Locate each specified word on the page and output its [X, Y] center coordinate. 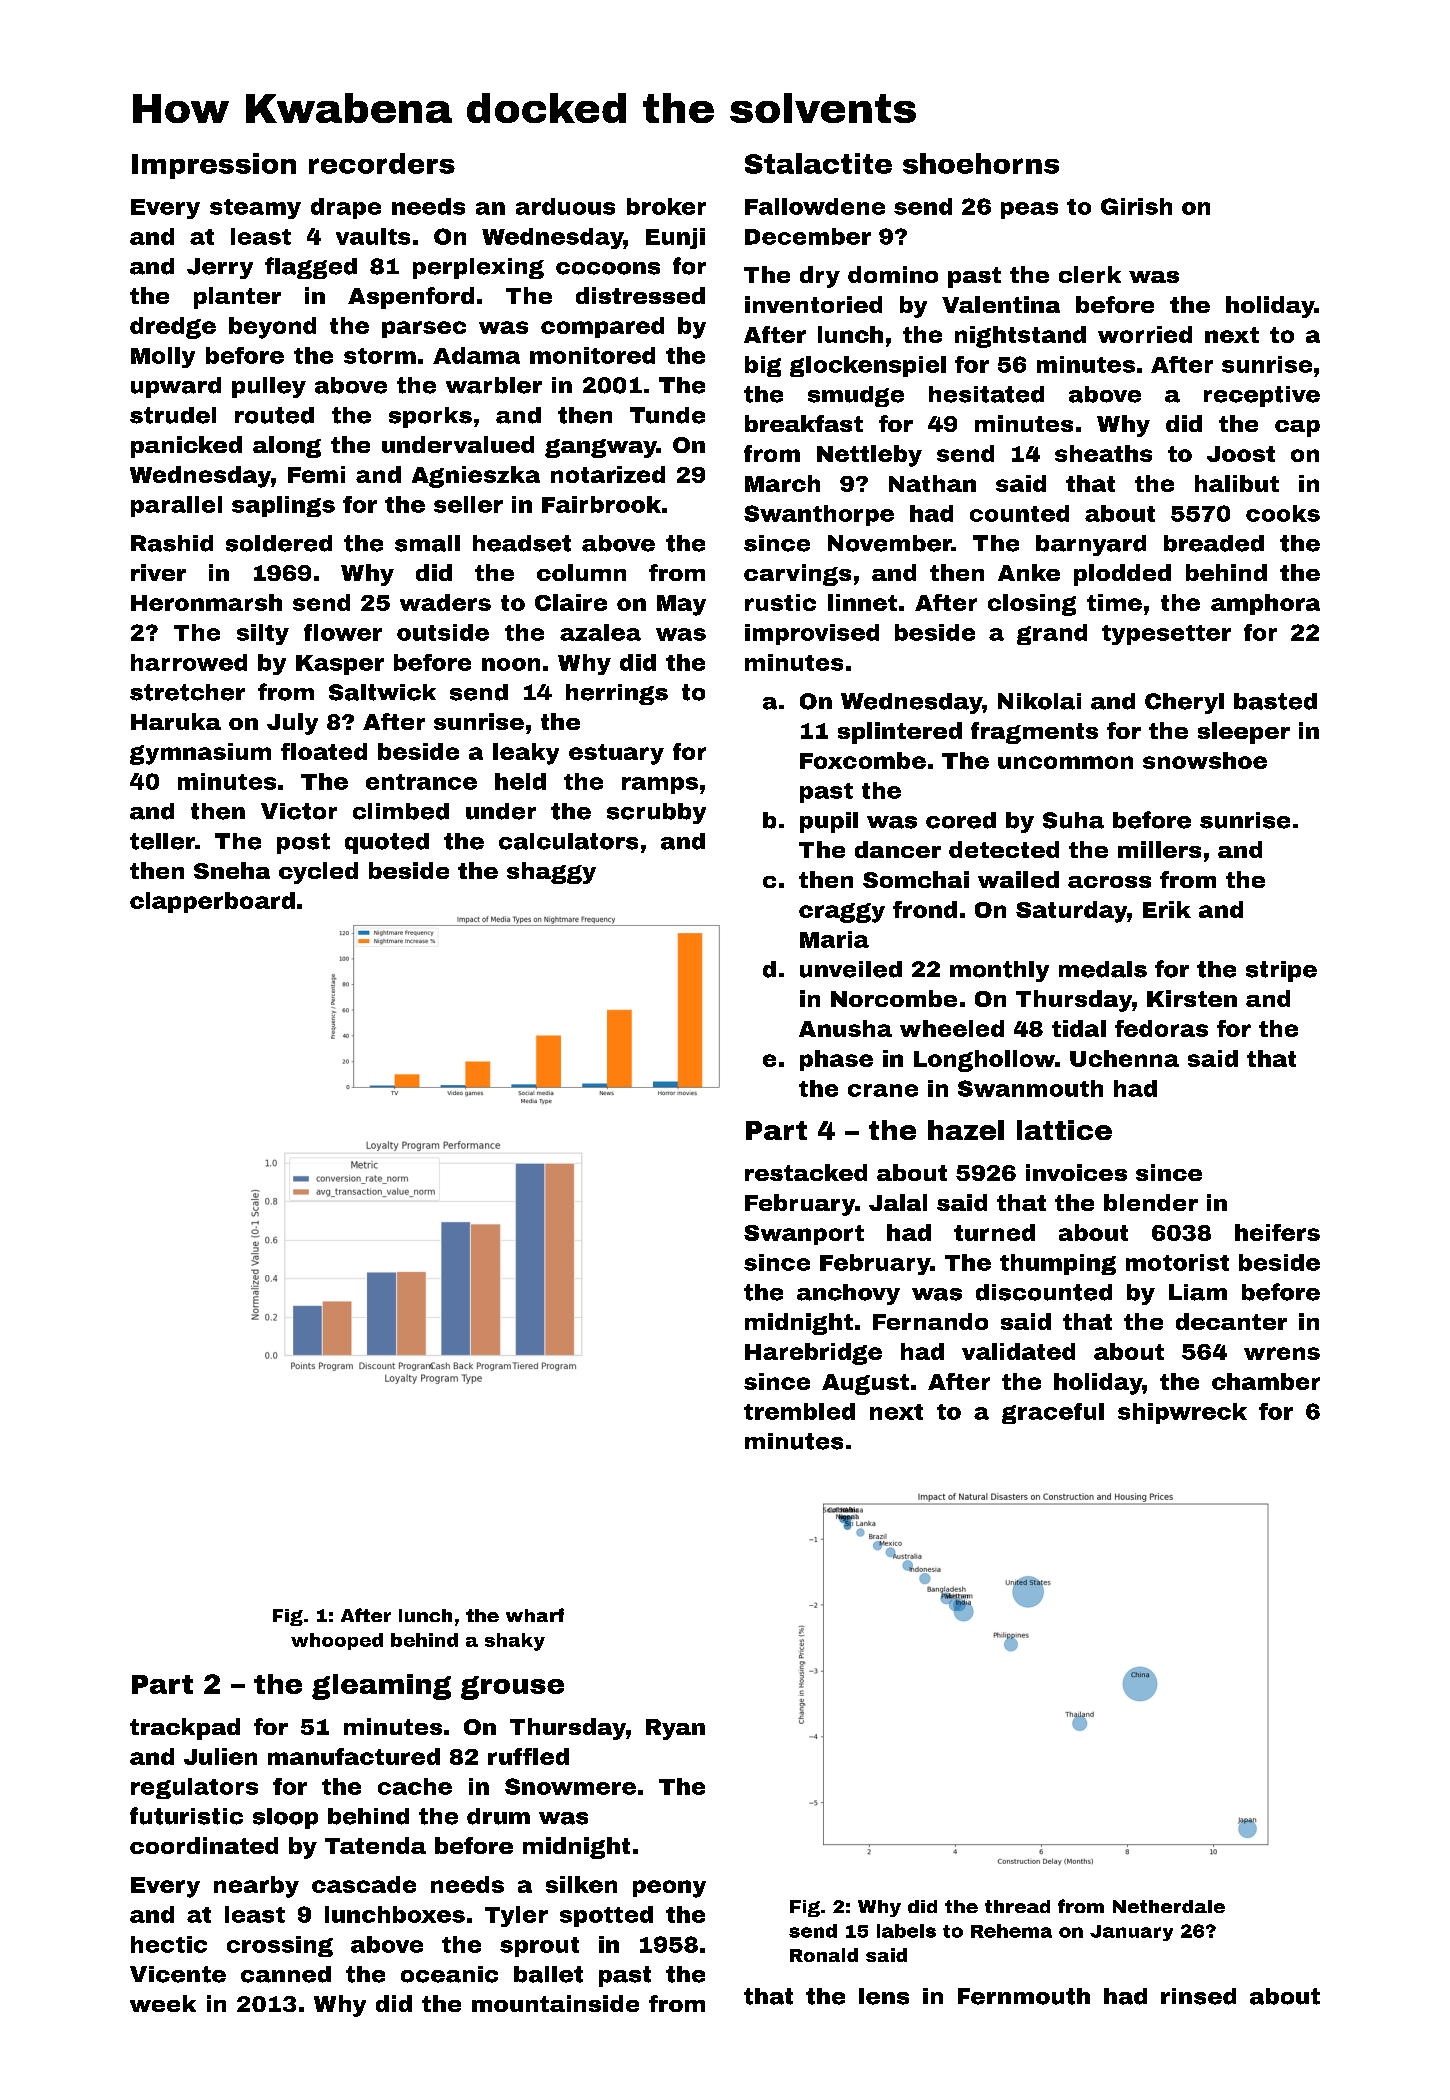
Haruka [176, 721]
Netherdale [1169, 1906]
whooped [337, 1641]
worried [1145, 334]
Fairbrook [601, 504]
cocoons [608, 268]
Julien [220, 1756]
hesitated [986, 394]
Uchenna [1124, 1058]
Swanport [804, 1235]
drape [346, 208]
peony [669, 1889]
